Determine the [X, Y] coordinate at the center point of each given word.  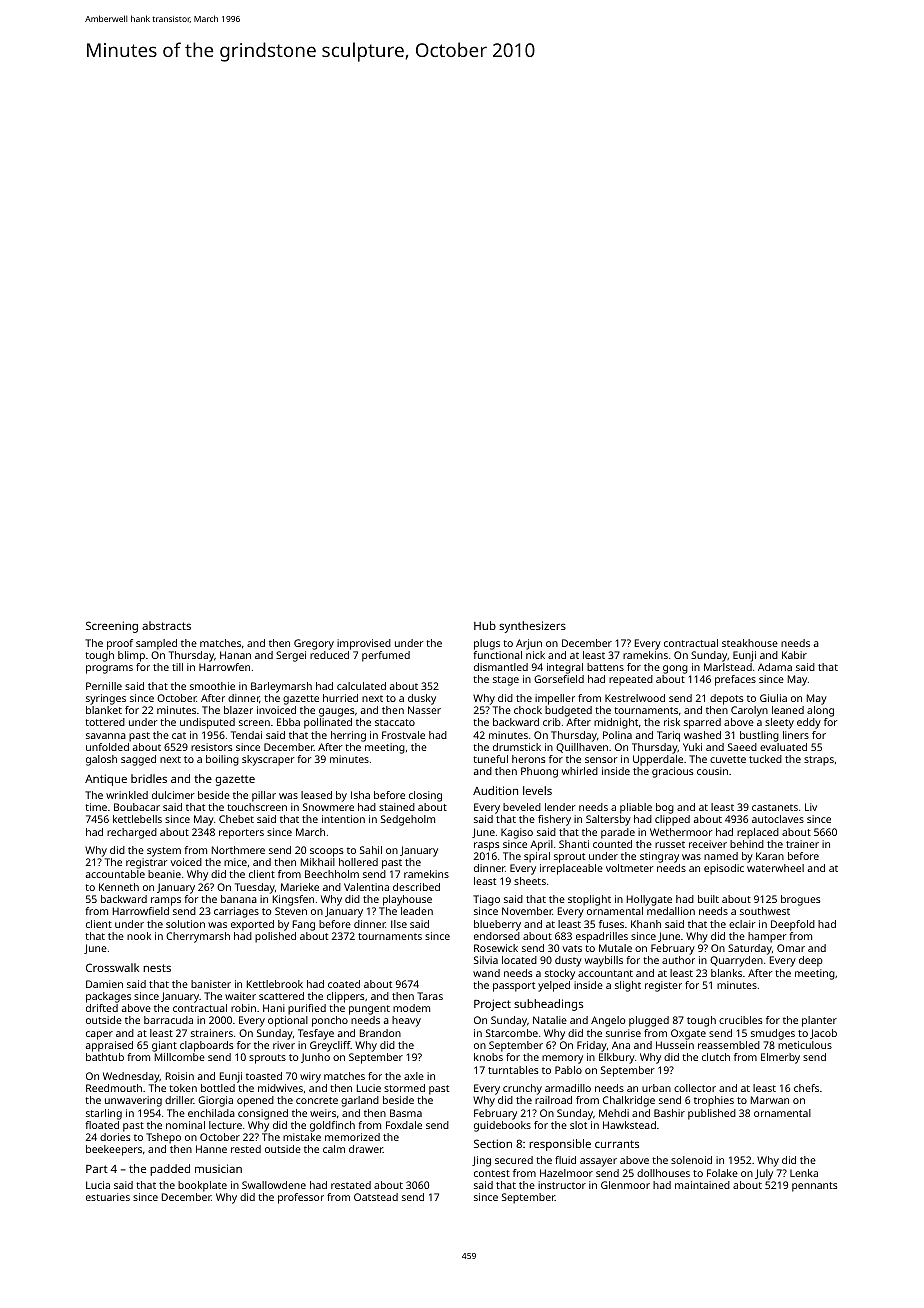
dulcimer [173, 795]
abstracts [166, 625]
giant [164, 1046]
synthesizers [532, 627]
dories [115, 1137]
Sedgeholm [408, 820]
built [708, 899]
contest [492, 1173]
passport [514, 987]
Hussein [675, 1045]
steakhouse [750, 643]
